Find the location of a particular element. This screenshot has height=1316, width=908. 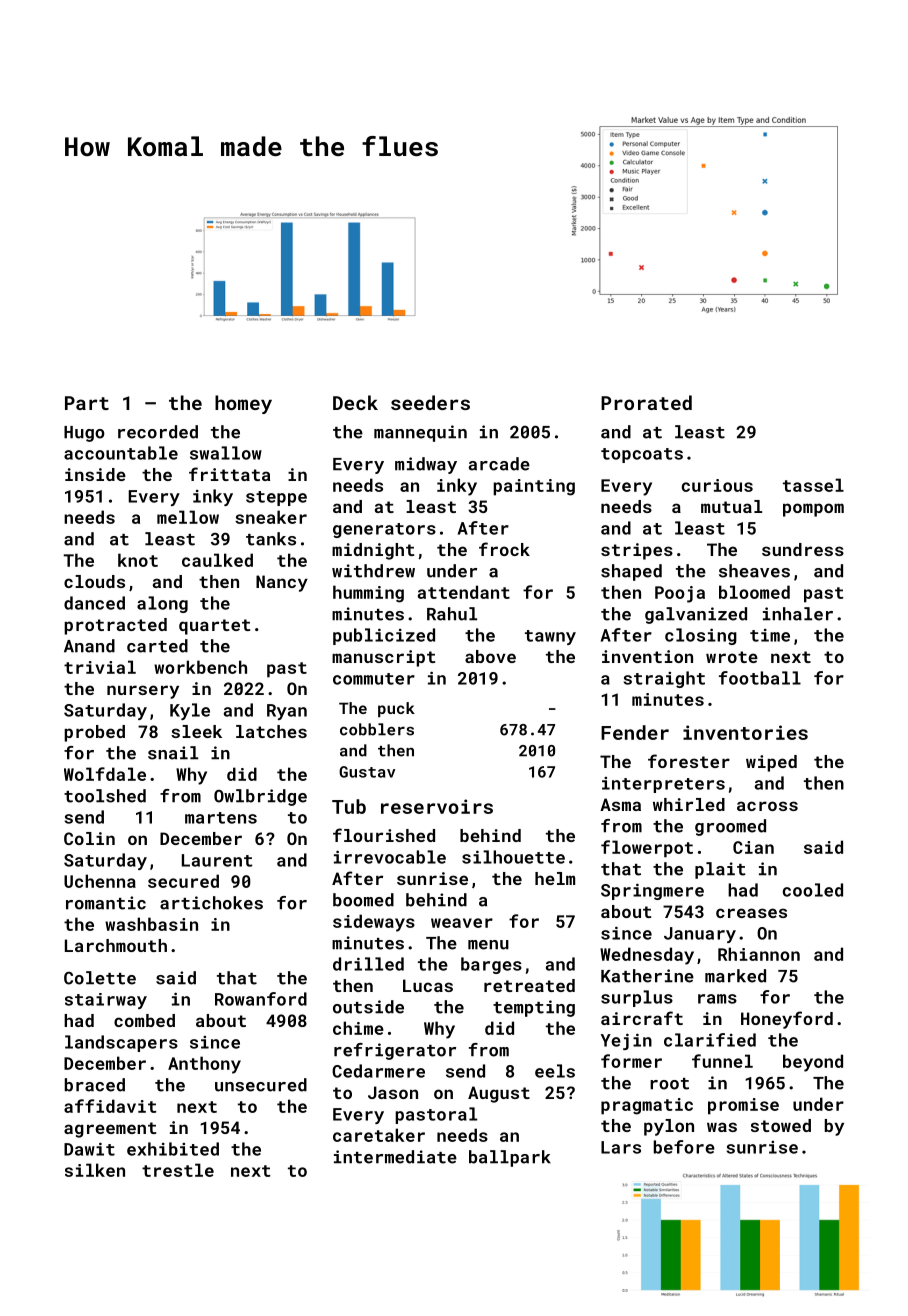

weaver is located at coordinates (462, 923).
